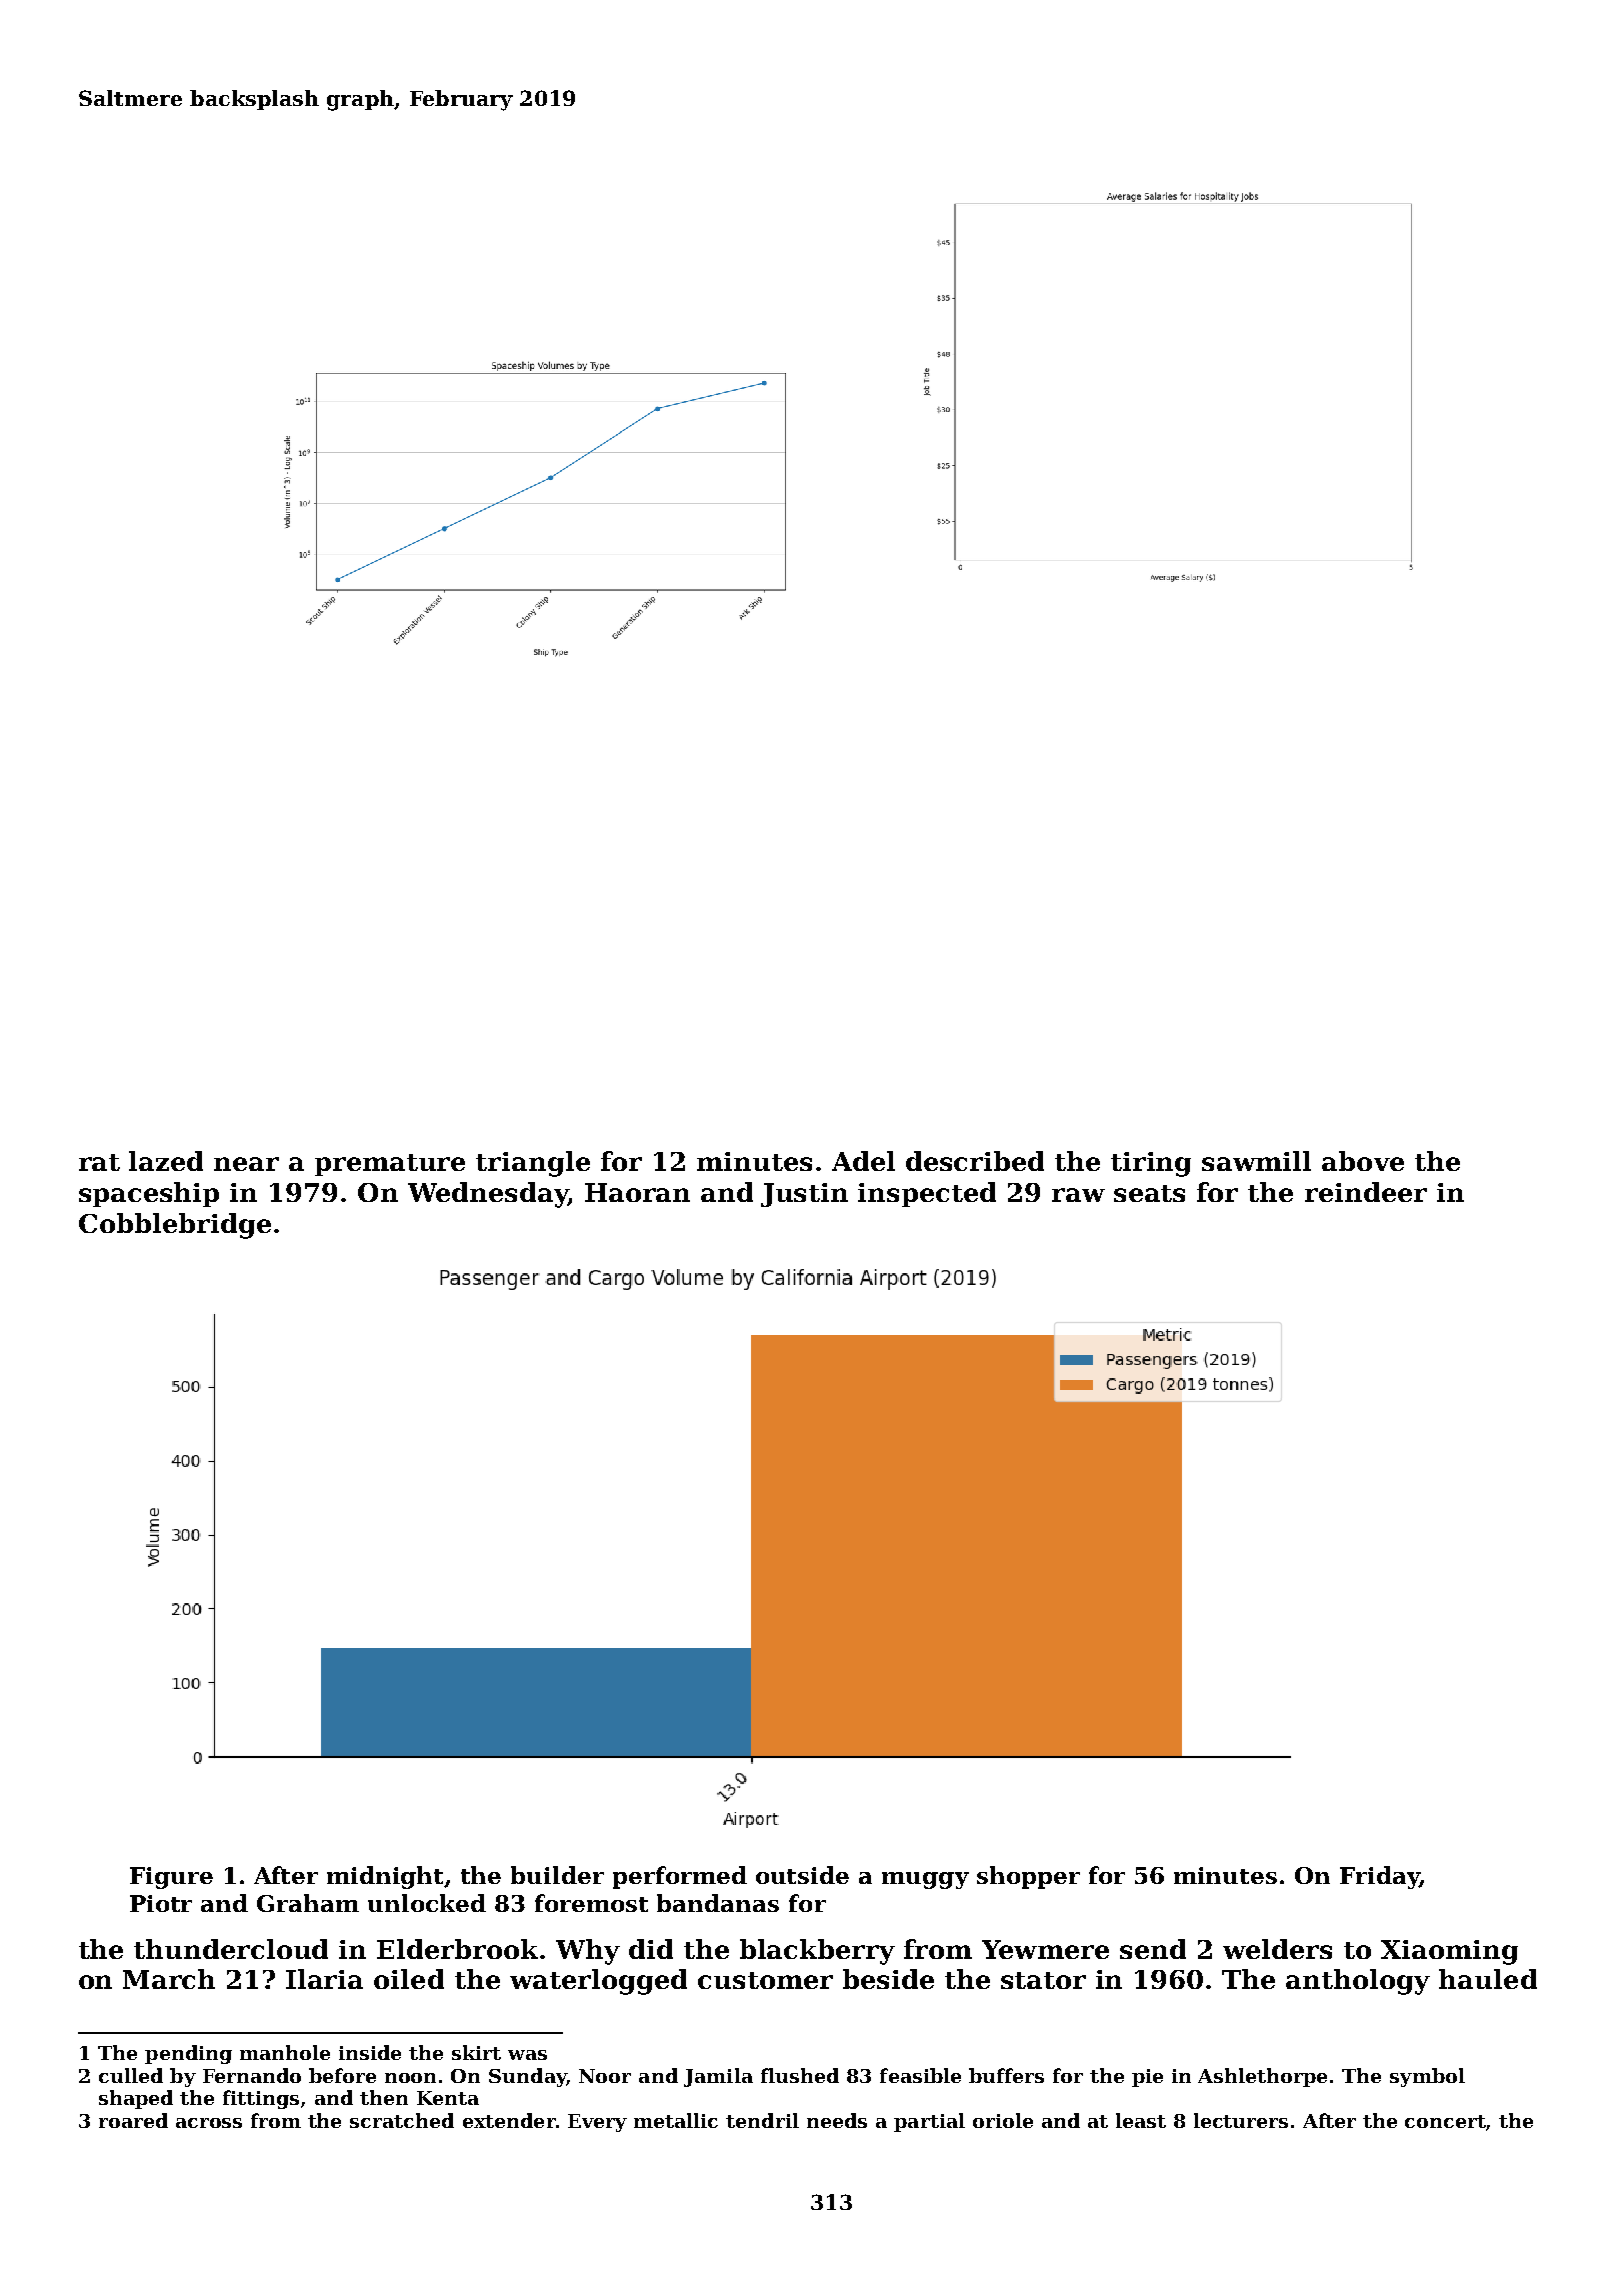 The height and width of the screenshot is (2292, 1620). I want to click on shaped, so click(136, 2099).
